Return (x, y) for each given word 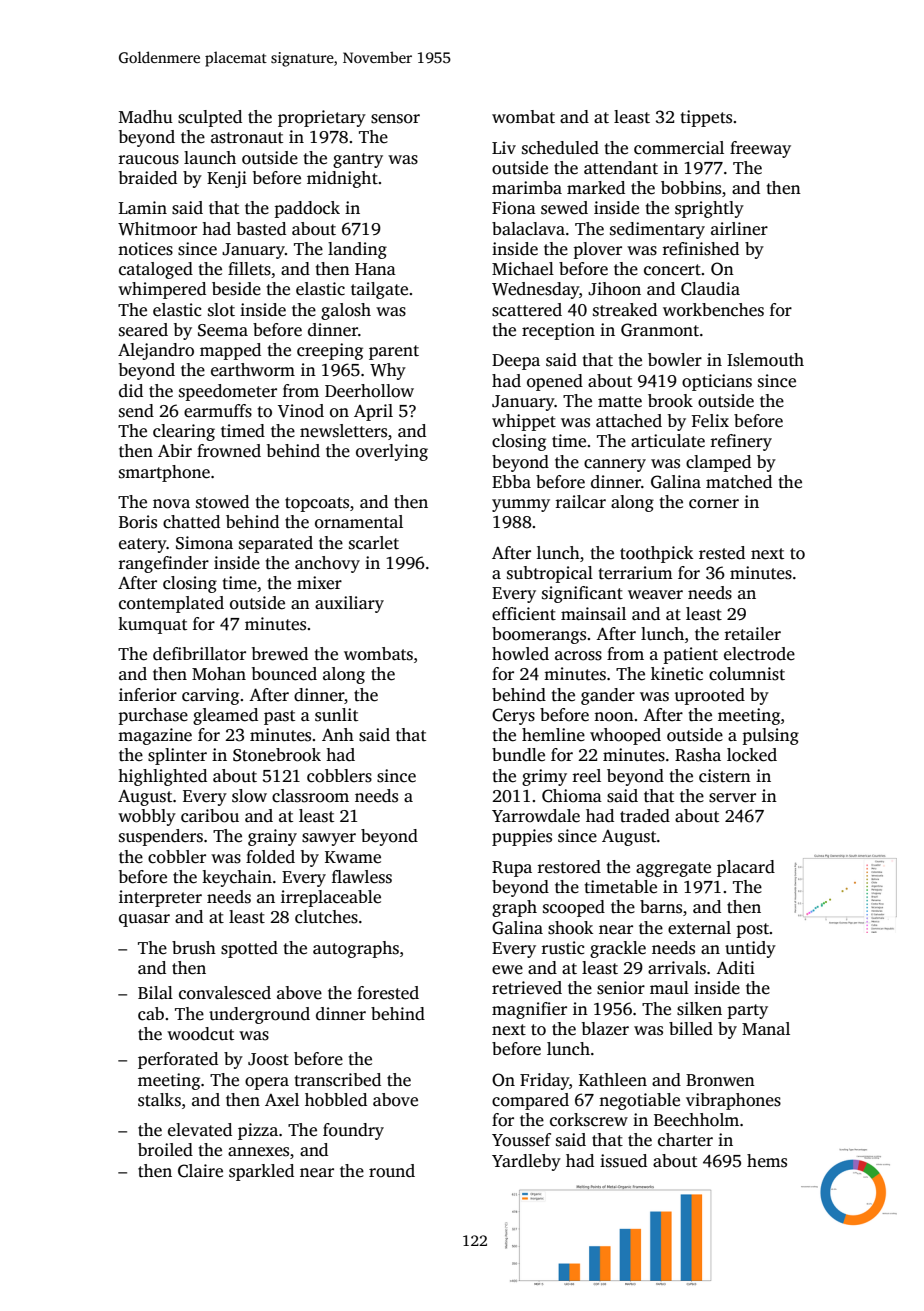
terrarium (635, 573)
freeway (760, 149)
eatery (143, 545)
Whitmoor (157, 229)
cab (151, 1014)
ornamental (359, 522)
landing (357, 250)
